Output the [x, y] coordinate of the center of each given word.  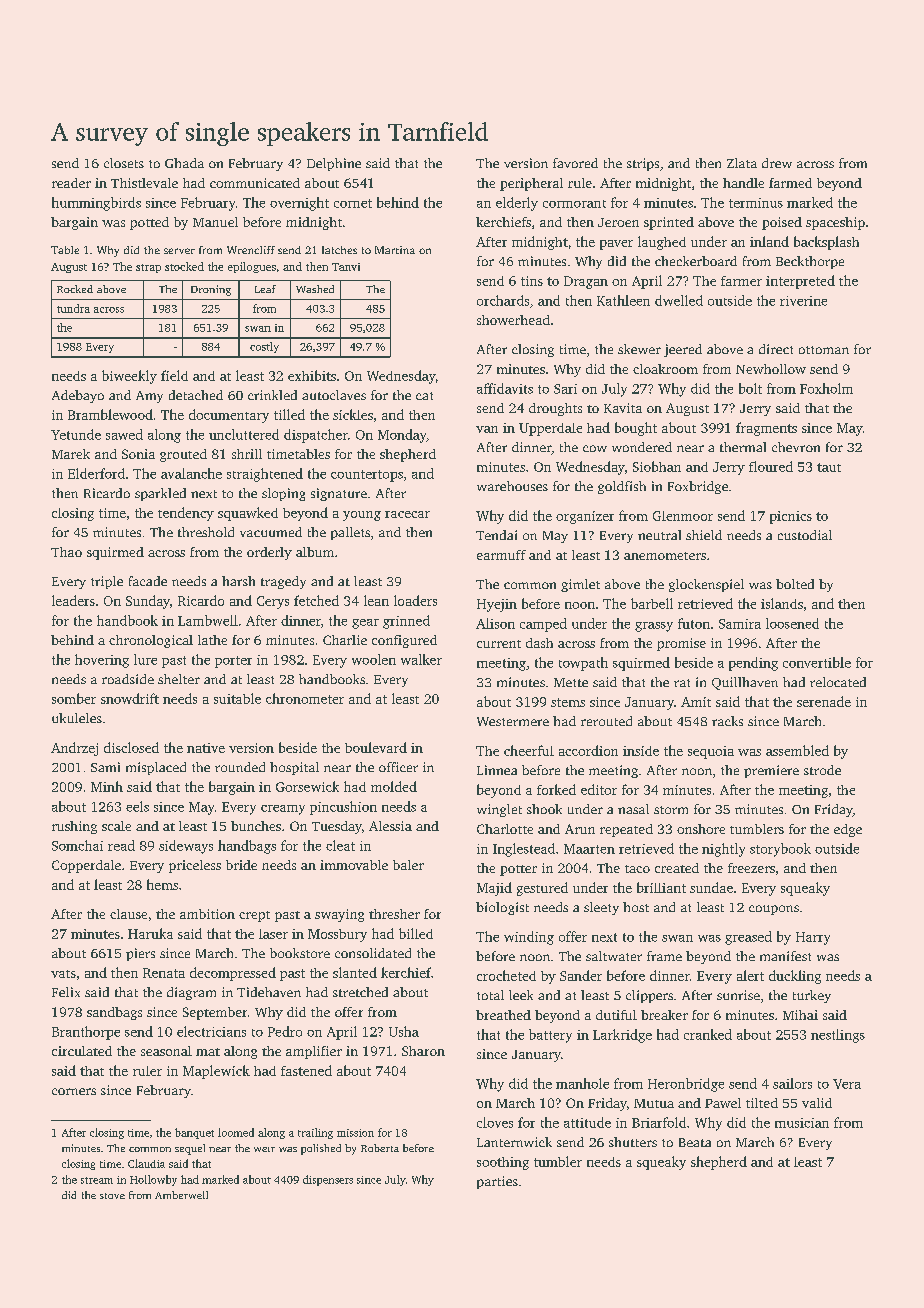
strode [822, 770]
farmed [790, 183]
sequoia [711, 752]
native [206, 748]
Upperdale [550, 429]
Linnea [497, 770]
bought [636, 429]
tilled [289, 414]
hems [162, 884]
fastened [306, 1070]
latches [339, 250]
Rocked [75, 289]
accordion [588, 750]
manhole [582, 1083]
